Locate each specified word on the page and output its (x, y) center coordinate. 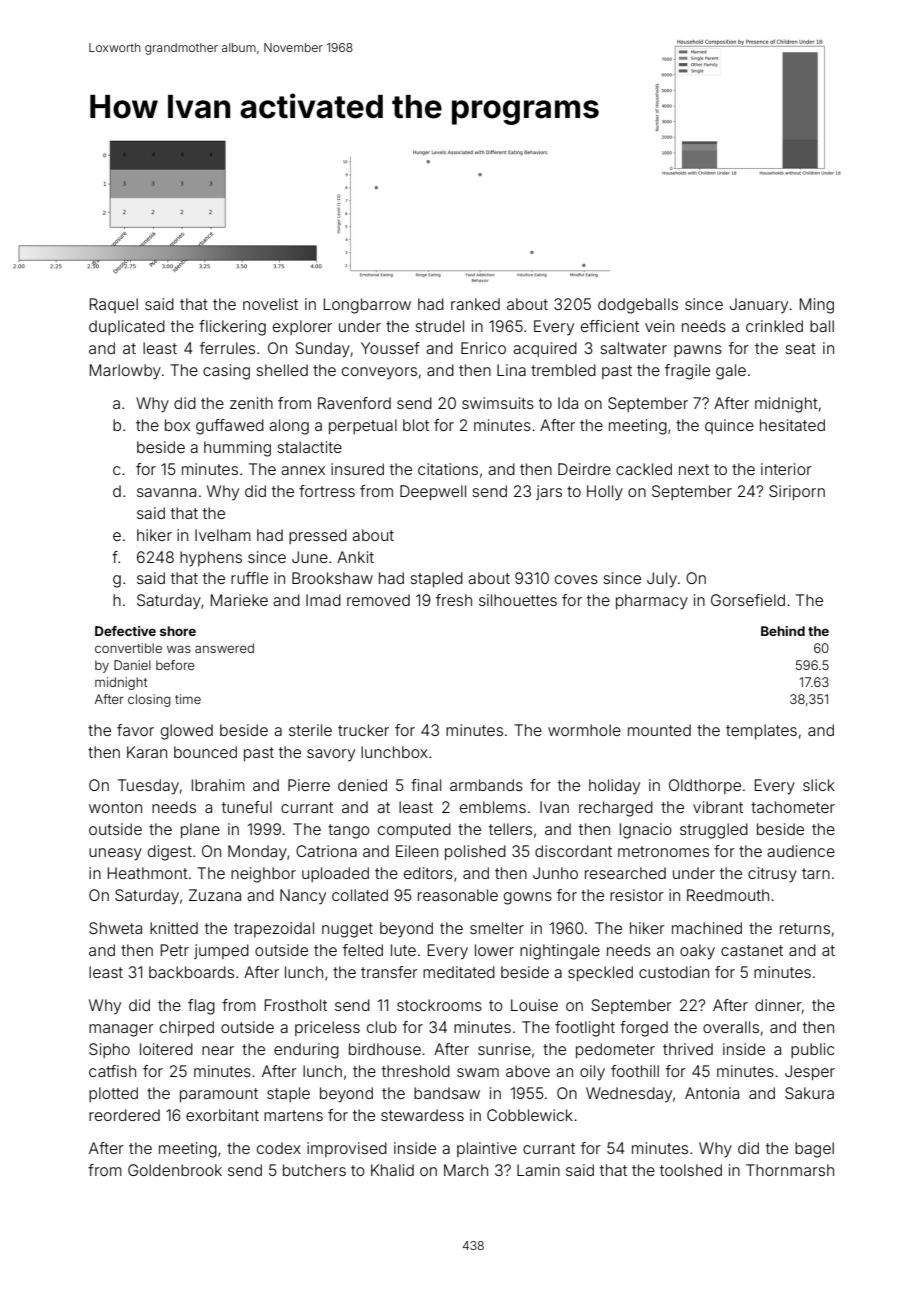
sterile (310, 730)
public (812, 1050)
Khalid (392, 1170)
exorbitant (222, 1115)
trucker (363, 730)
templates (761, 731)
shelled (282, 370)
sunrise (504, 1049)
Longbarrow (367, 306)
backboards (191, 972)
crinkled (774, 326)
